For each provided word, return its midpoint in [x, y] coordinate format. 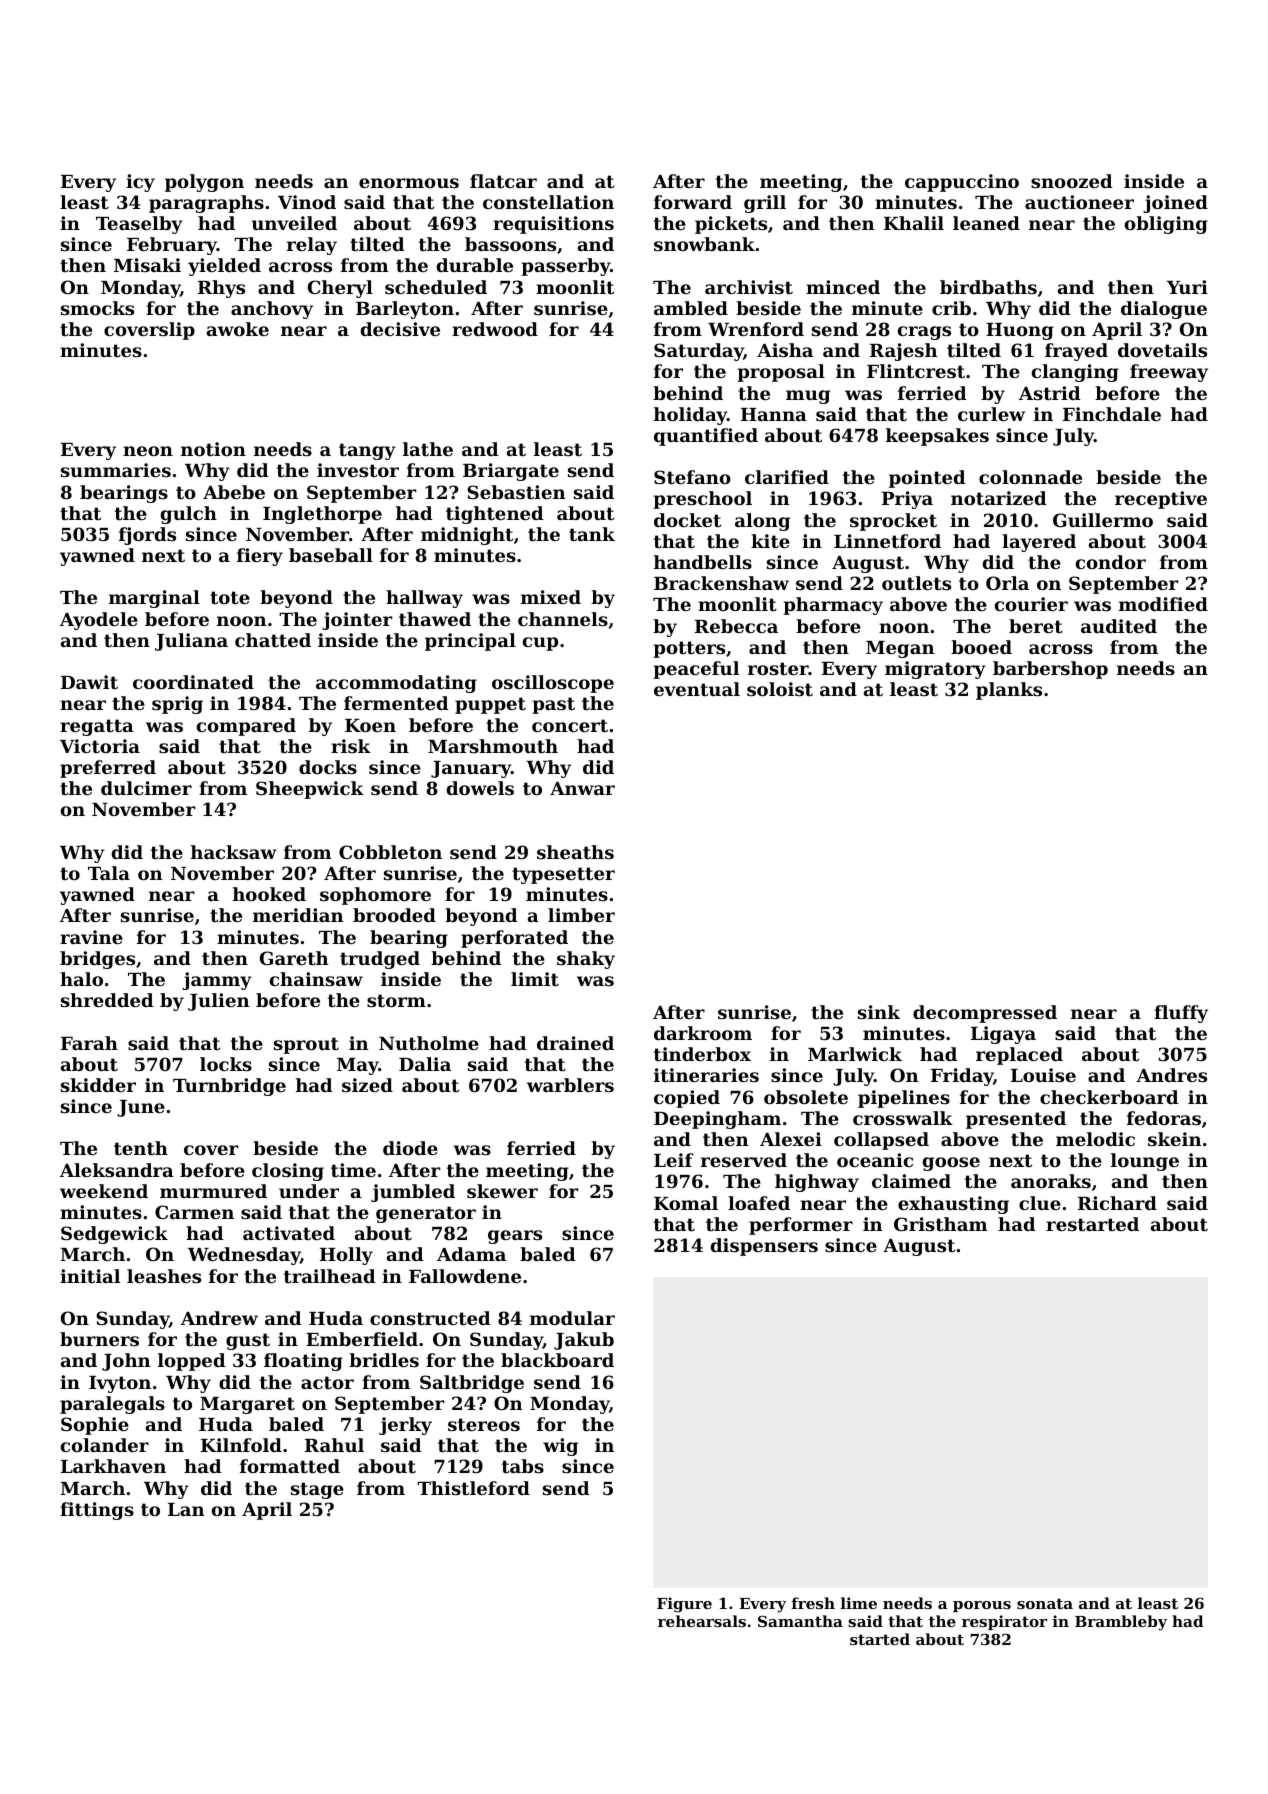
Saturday [699, 352]
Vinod [307, 202]
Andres [1171, 1075]
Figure [684, 1605]
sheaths [575, 852]
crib [951, 308]
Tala [109, 873]
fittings [97, 1511]
